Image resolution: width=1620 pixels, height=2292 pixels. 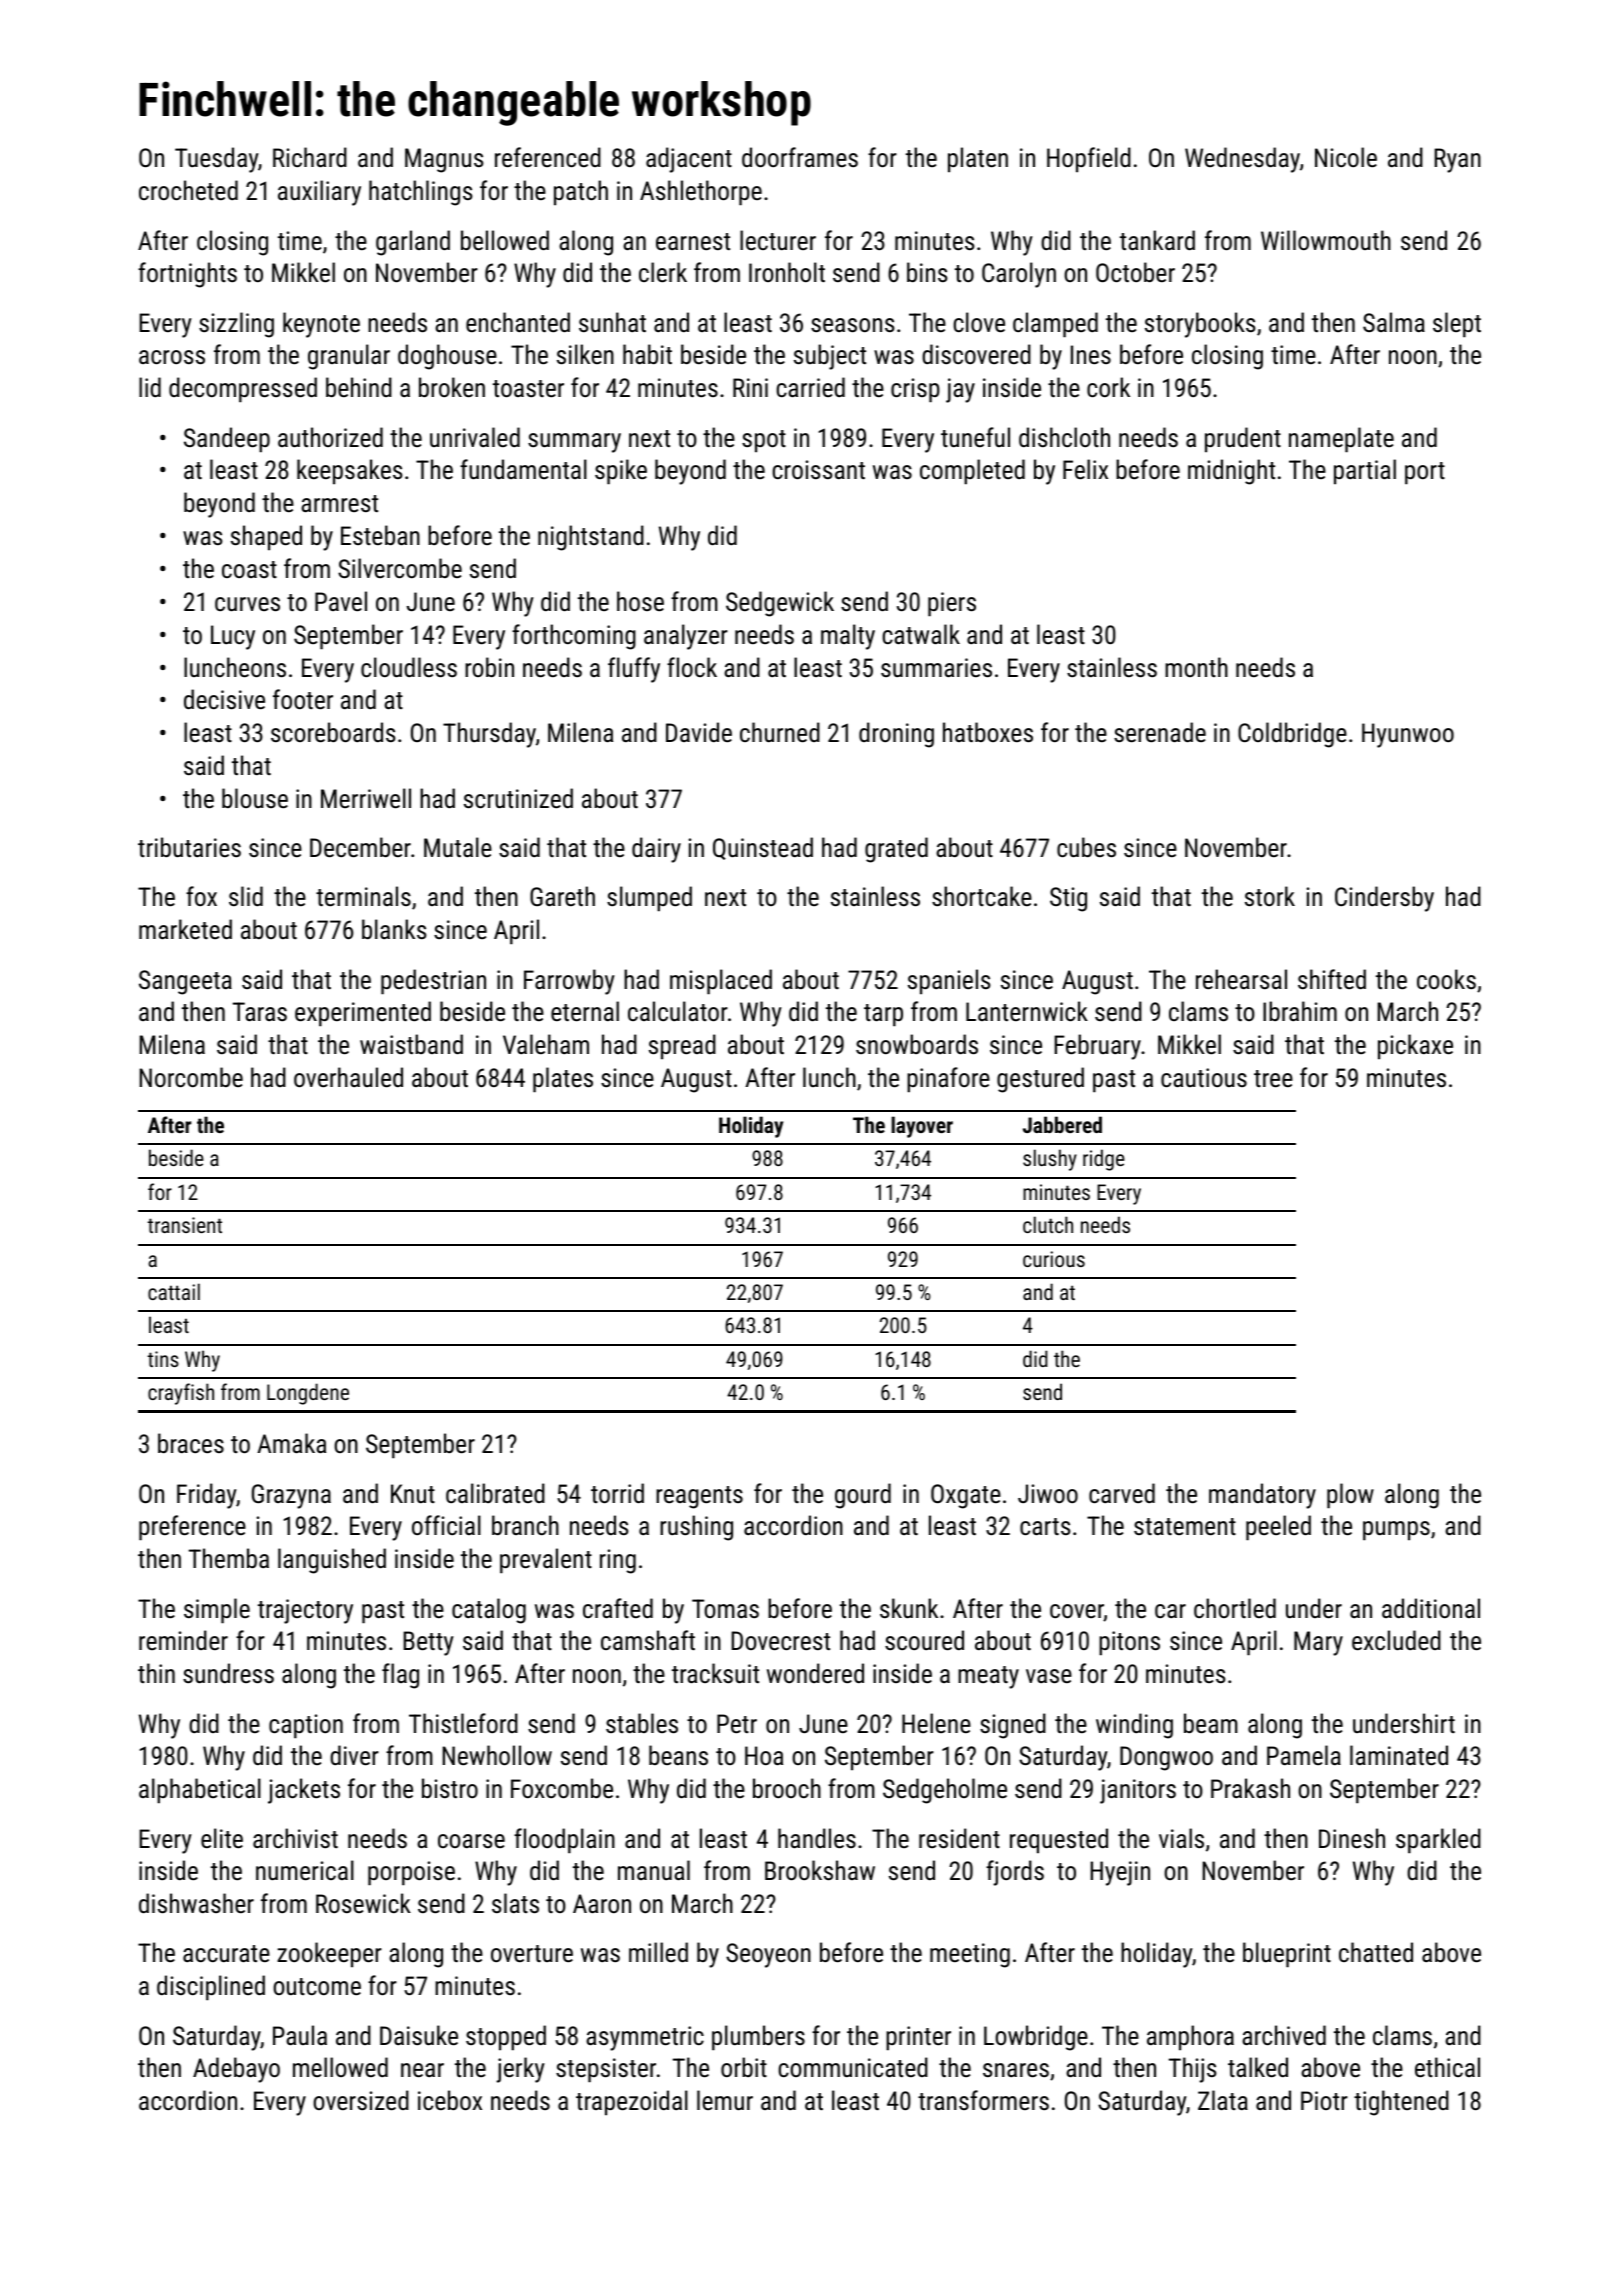 I want to click on layover, so click(x=922, y=1127).
